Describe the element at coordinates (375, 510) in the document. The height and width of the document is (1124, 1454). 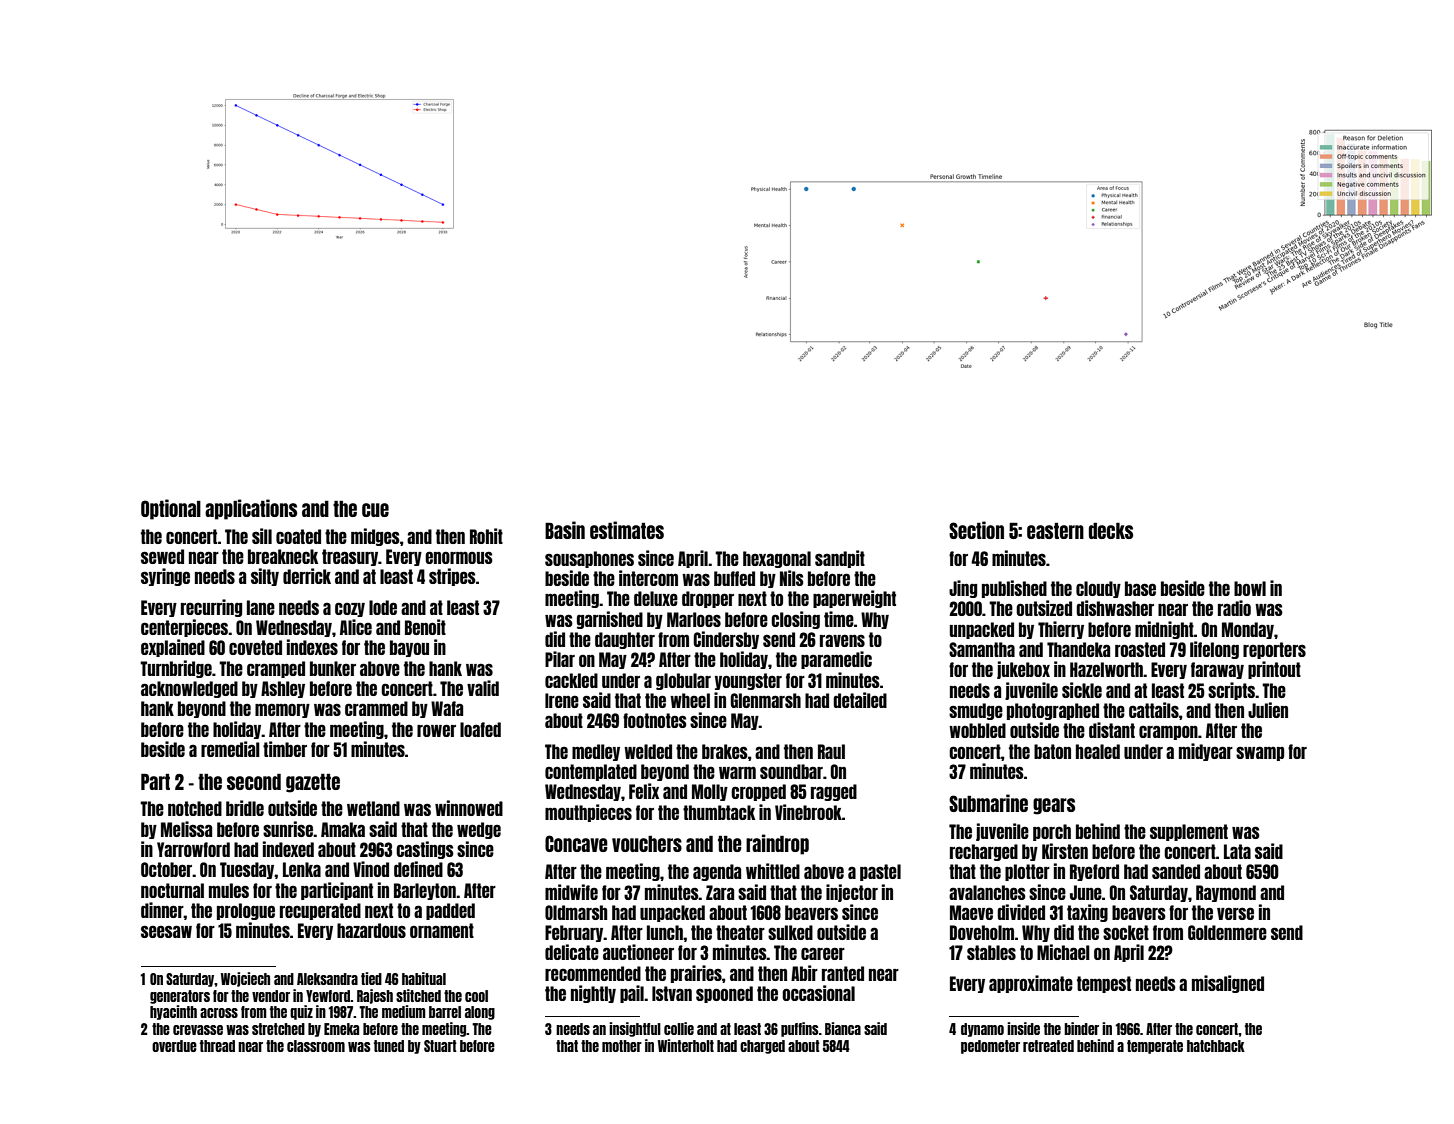
I see `cue` at that location.
